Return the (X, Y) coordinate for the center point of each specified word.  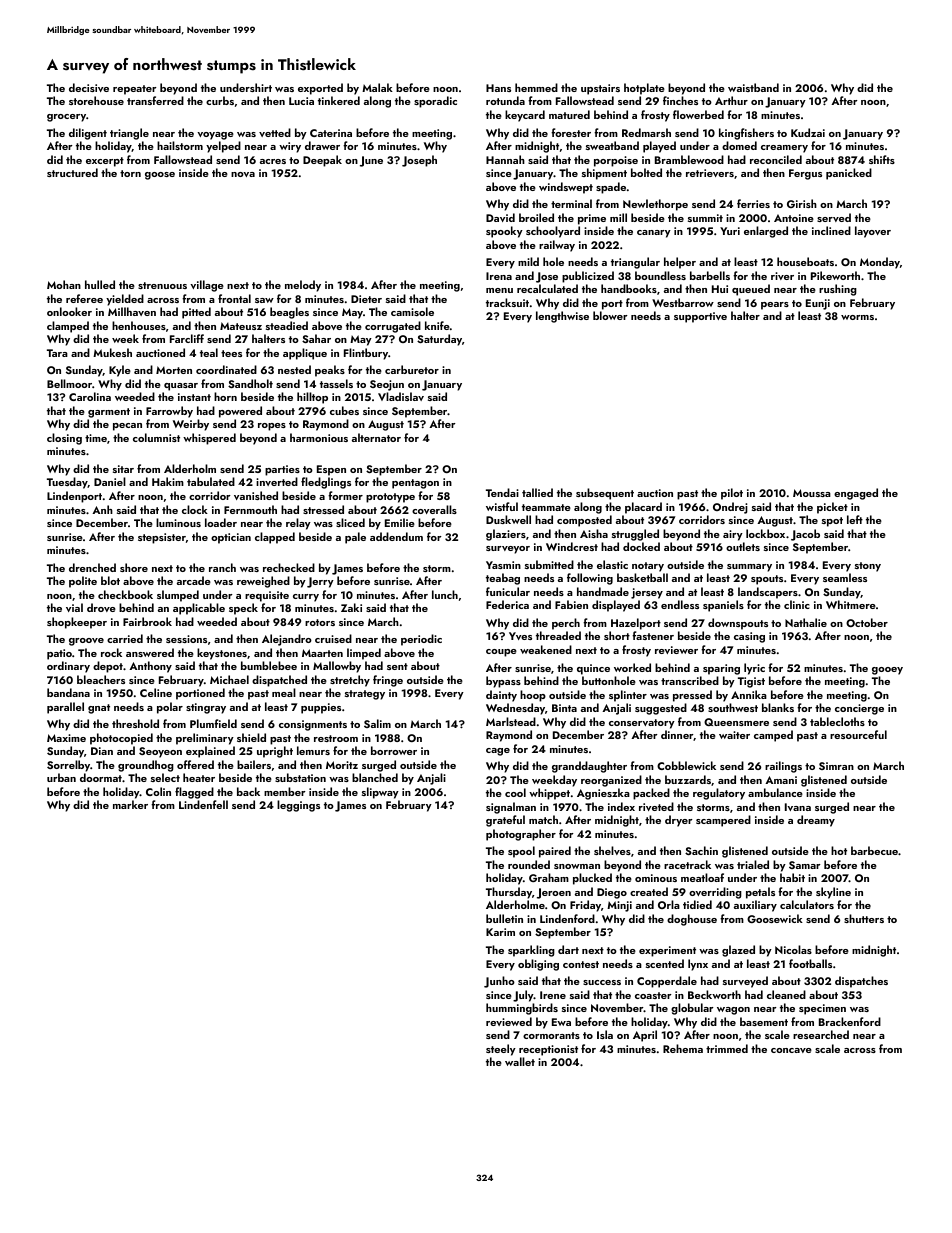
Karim (500, 932)
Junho (499, 982)
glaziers (506, 535)
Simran (836, 766)
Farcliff (187, 338)
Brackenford (850, 1021)
